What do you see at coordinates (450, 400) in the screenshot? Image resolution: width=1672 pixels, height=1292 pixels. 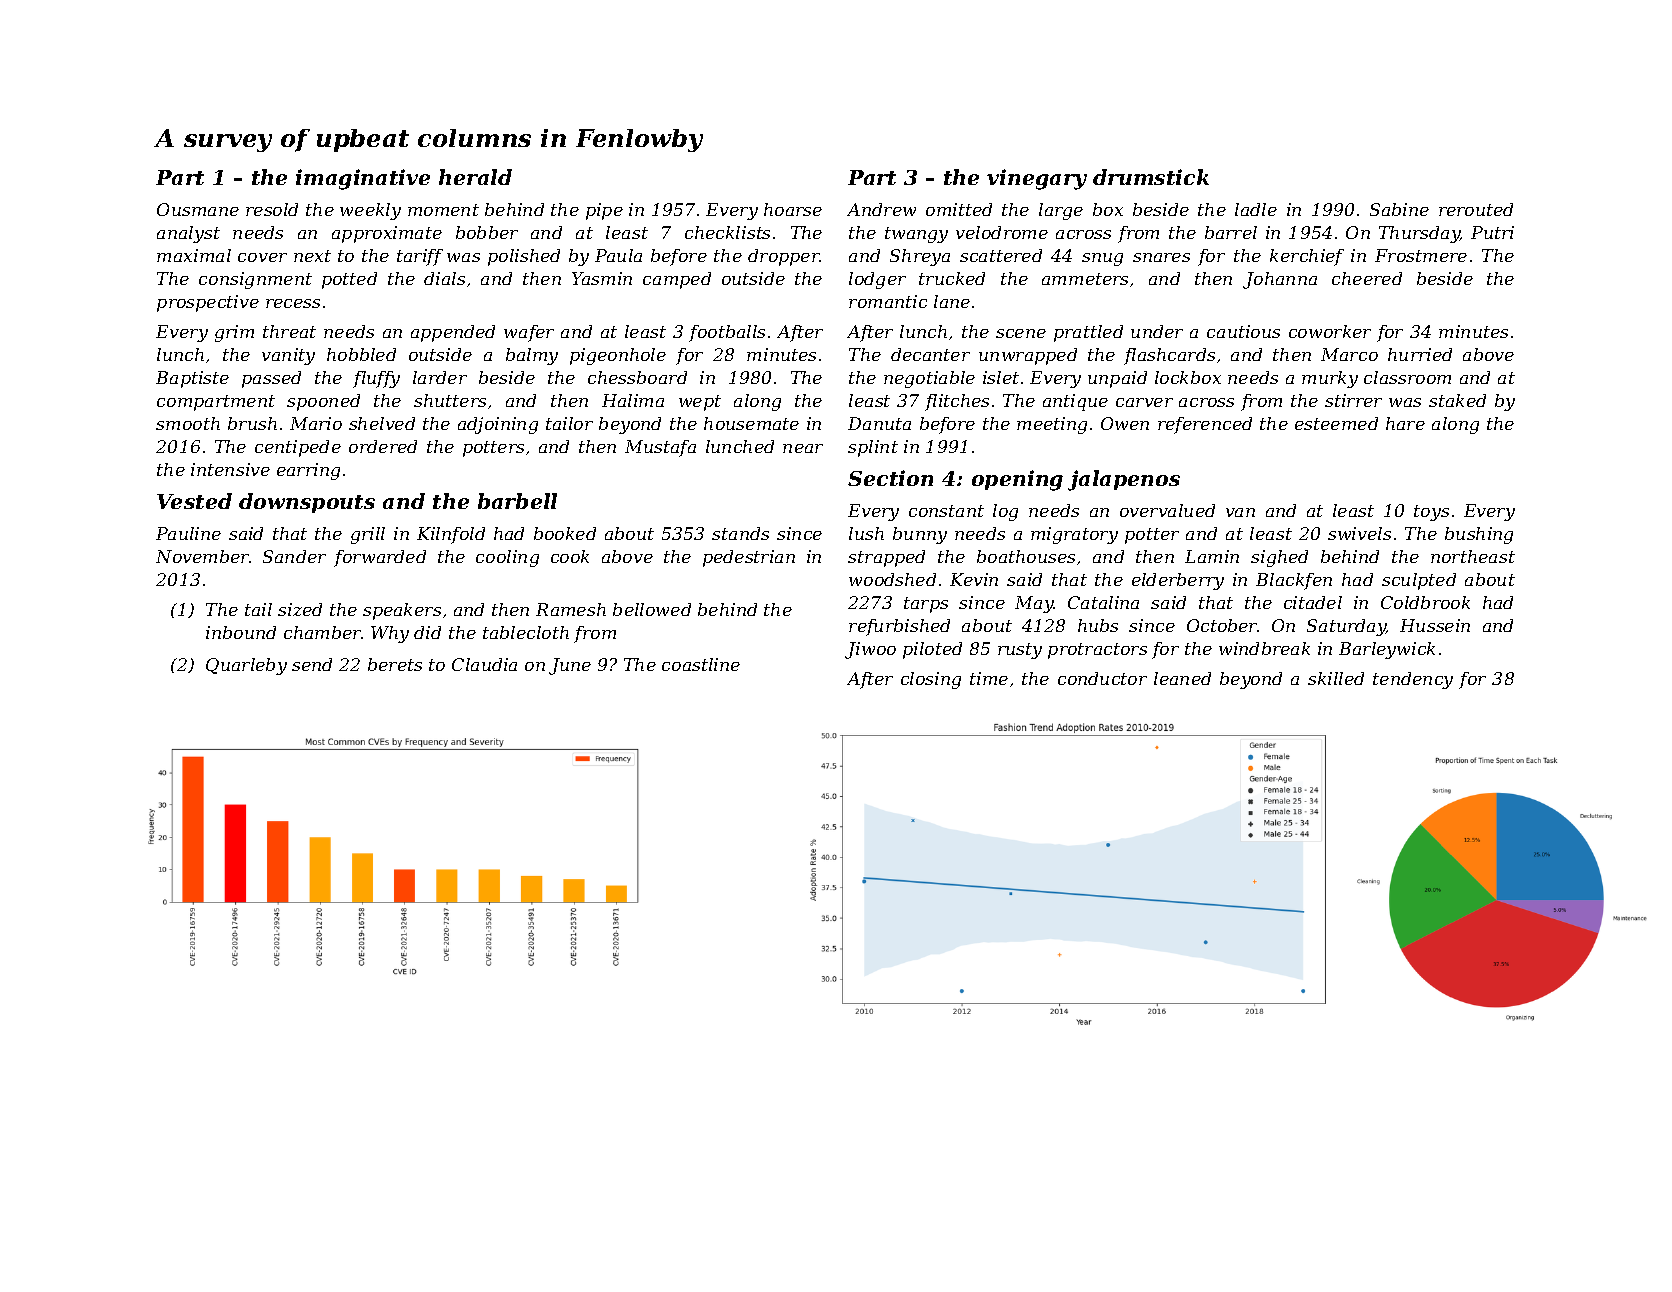 I see `shutters` at bounding box center [450, 400].
